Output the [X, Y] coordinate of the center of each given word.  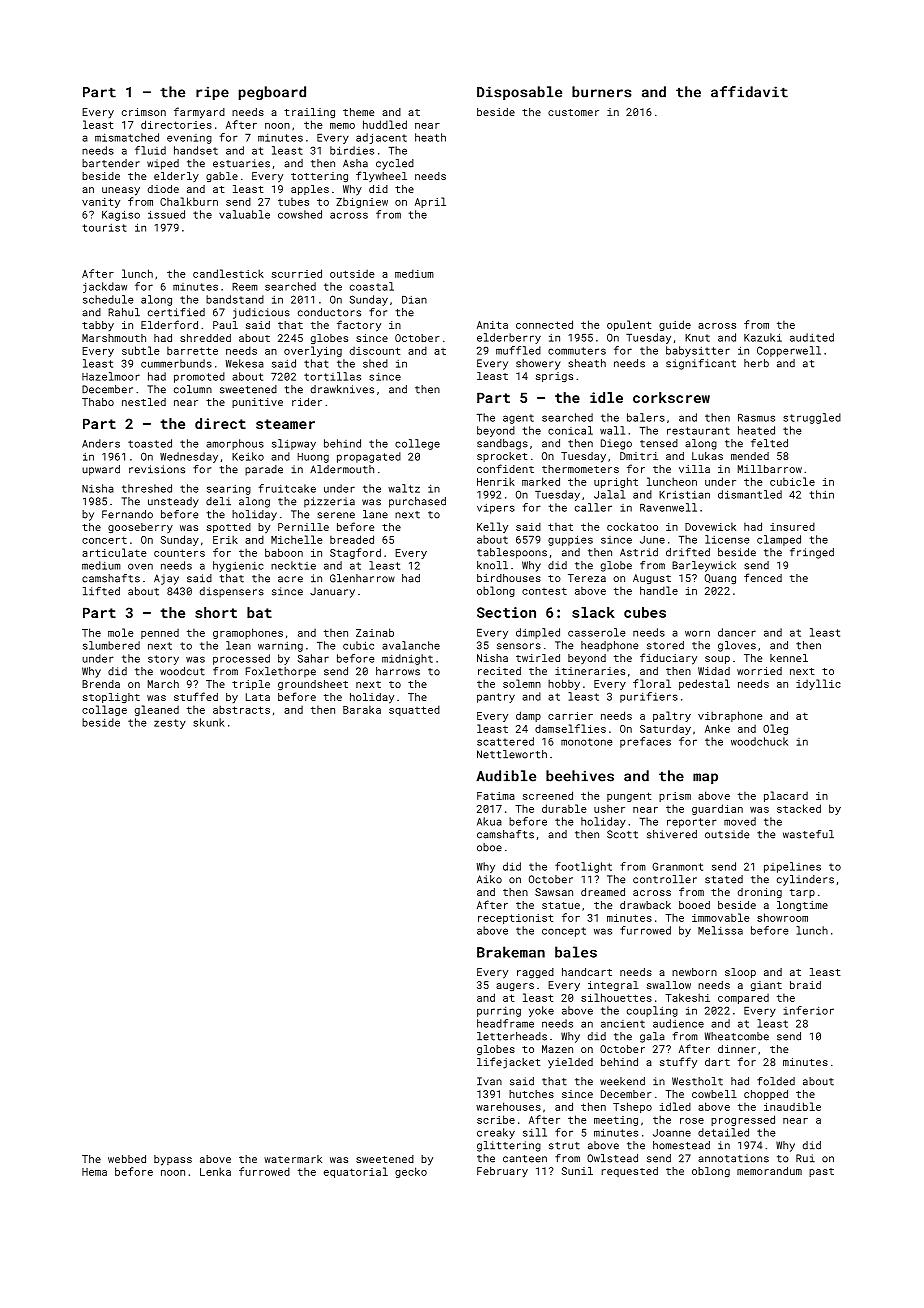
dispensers [232, 592]
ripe [212, 93]
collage [104, 710]
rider [307, 402]
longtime [802, 906]
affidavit [749, 92]
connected [544, 324]
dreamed [603, 892]
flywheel [381, 176]
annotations [733, 1158]
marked [541, 481]
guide [675, 325]
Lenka [215, 1171]
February [502, 1172]
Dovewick [710, 527]
